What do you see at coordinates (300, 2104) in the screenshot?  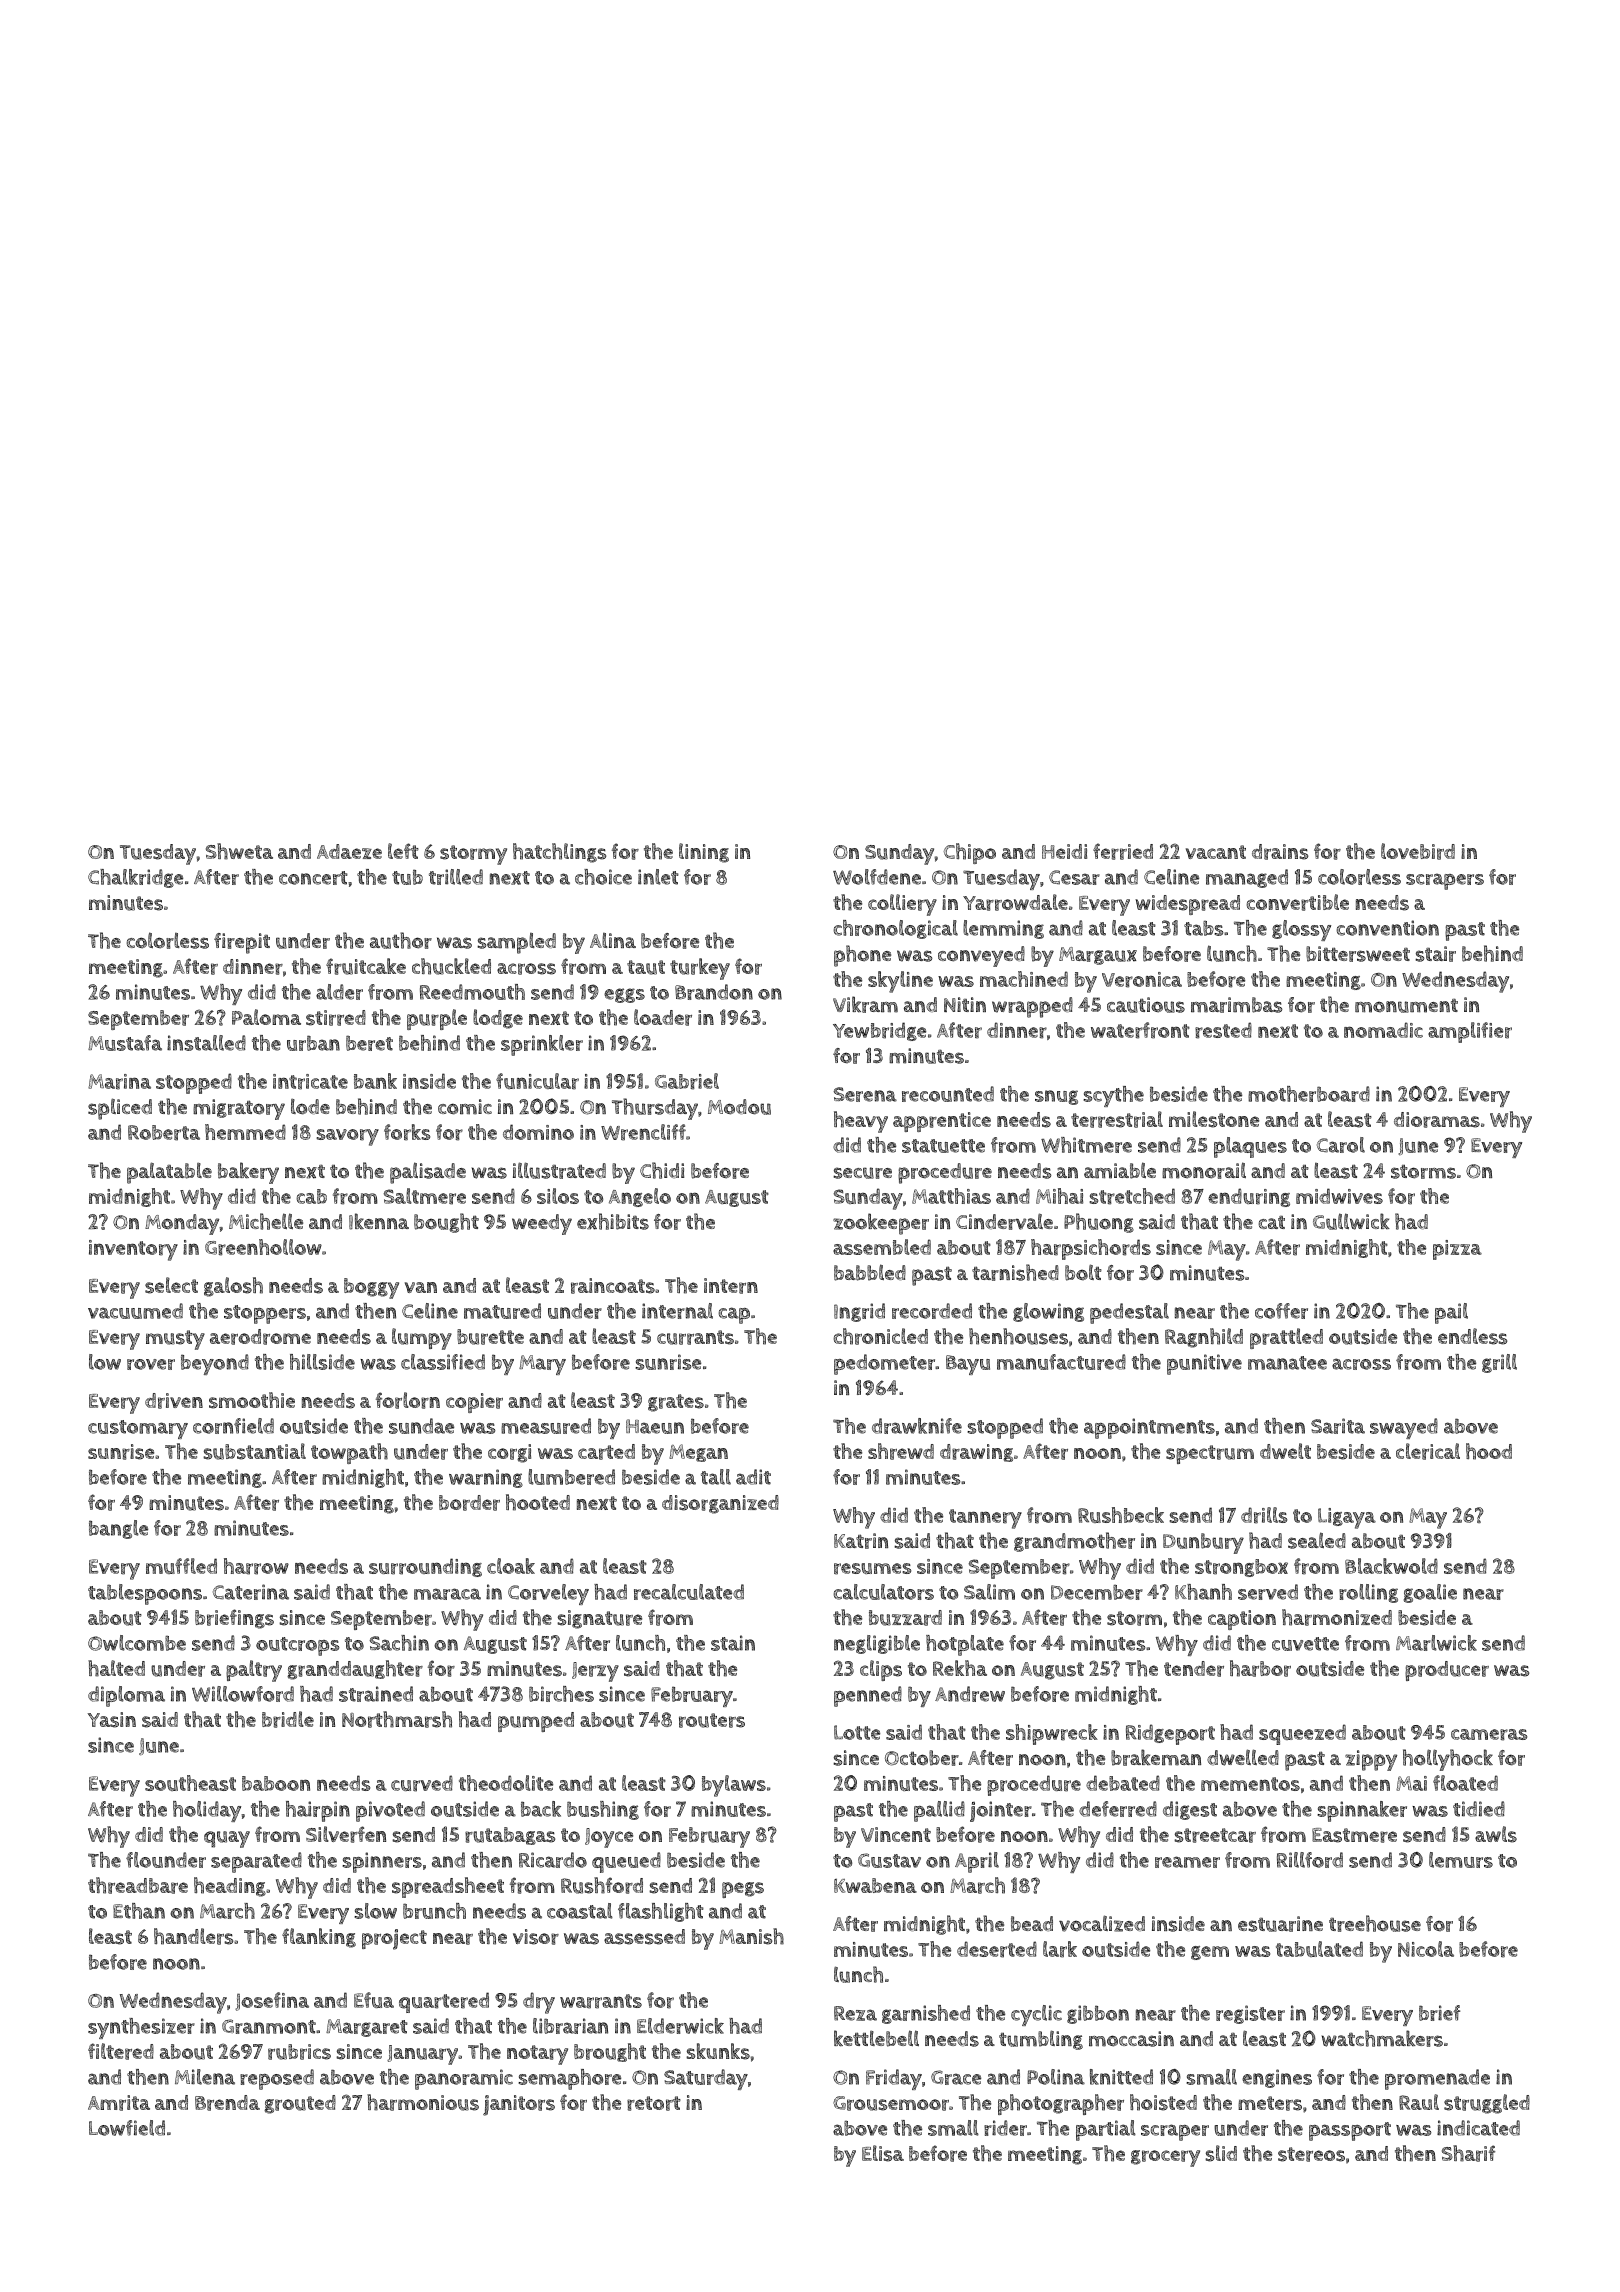 I see `grouted` at bounding box center [300, 2104].
